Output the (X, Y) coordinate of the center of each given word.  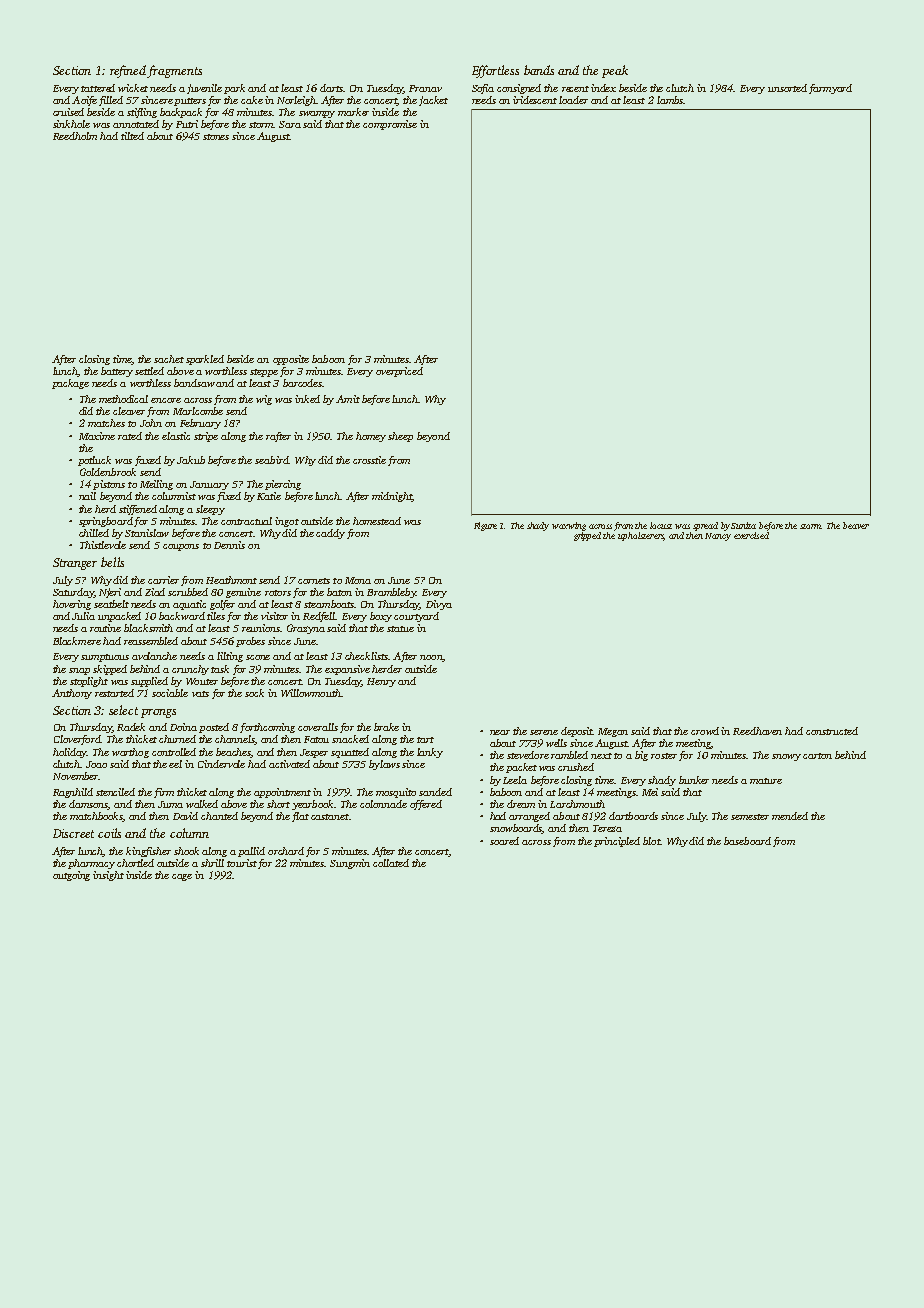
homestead (377, 521)
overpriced (399, 372)
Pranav (425, 88)
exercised (751, 535)
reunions (261, 628)
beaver (856, 525)
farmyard (830, 89)
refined (129, 71)
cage (182, 877)
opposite (291, 360)
